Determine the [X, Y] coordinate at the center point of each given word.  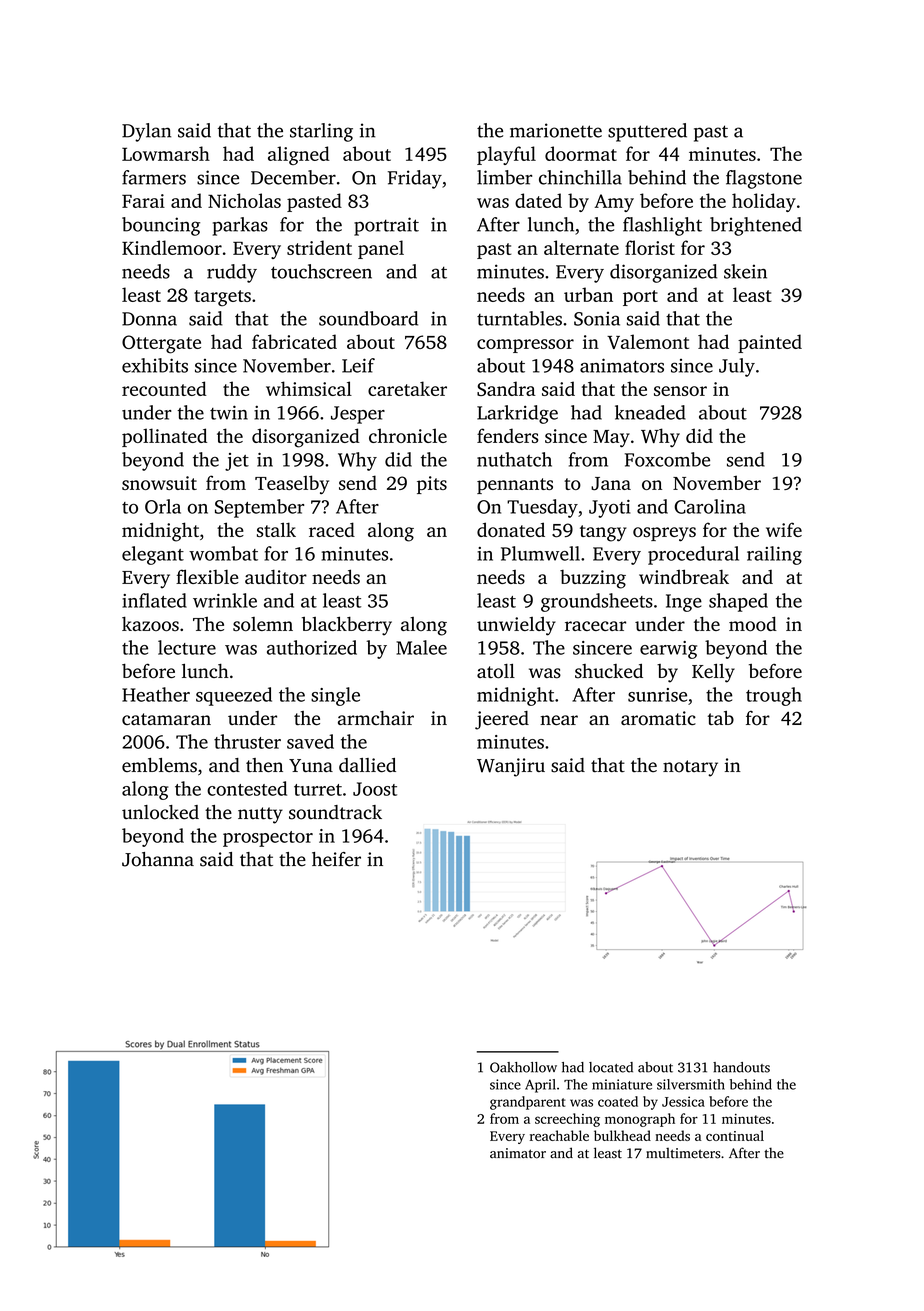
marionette [556, 130]
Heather [156, 694]
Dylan [146, 132]
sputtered [647, 132]
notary [690, 768]
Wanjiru [511, 767]
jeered [502, 720]
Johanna [158, 859]
